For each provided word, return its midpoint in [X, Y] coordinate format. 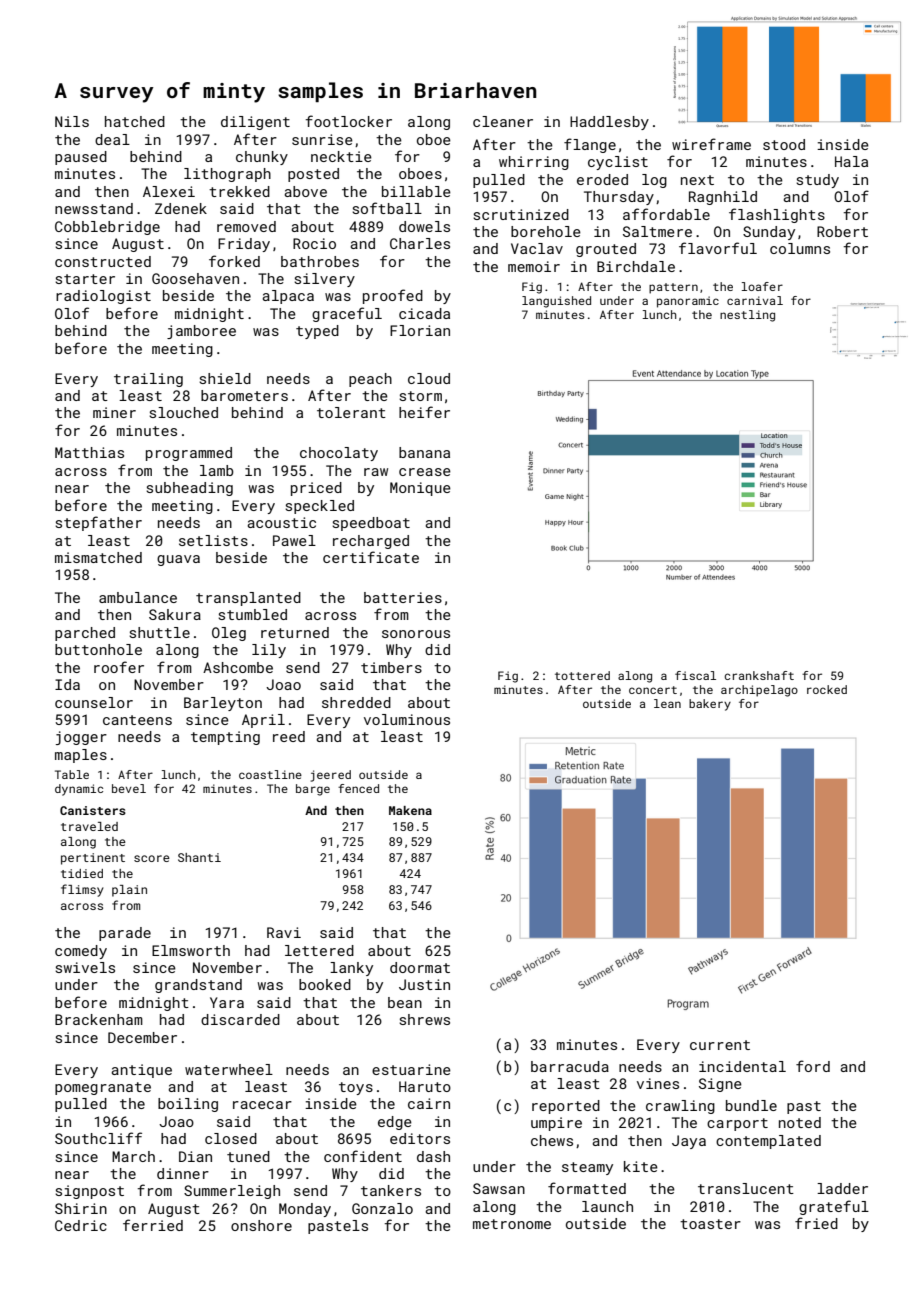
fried [816, 1223]
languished [556, 302]
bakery [710, 705]
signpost [89, 1192]
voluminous [407, 719]
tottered [582, 675]
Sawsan [499, 1188]
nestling [747, 316]
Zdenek [181, 208]
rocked [827, 689]
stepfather [98, 523]
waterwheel [229, 1069]
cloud [429, 378]
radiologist [103, 297]
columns [800, 248]
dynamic [79, 790]
